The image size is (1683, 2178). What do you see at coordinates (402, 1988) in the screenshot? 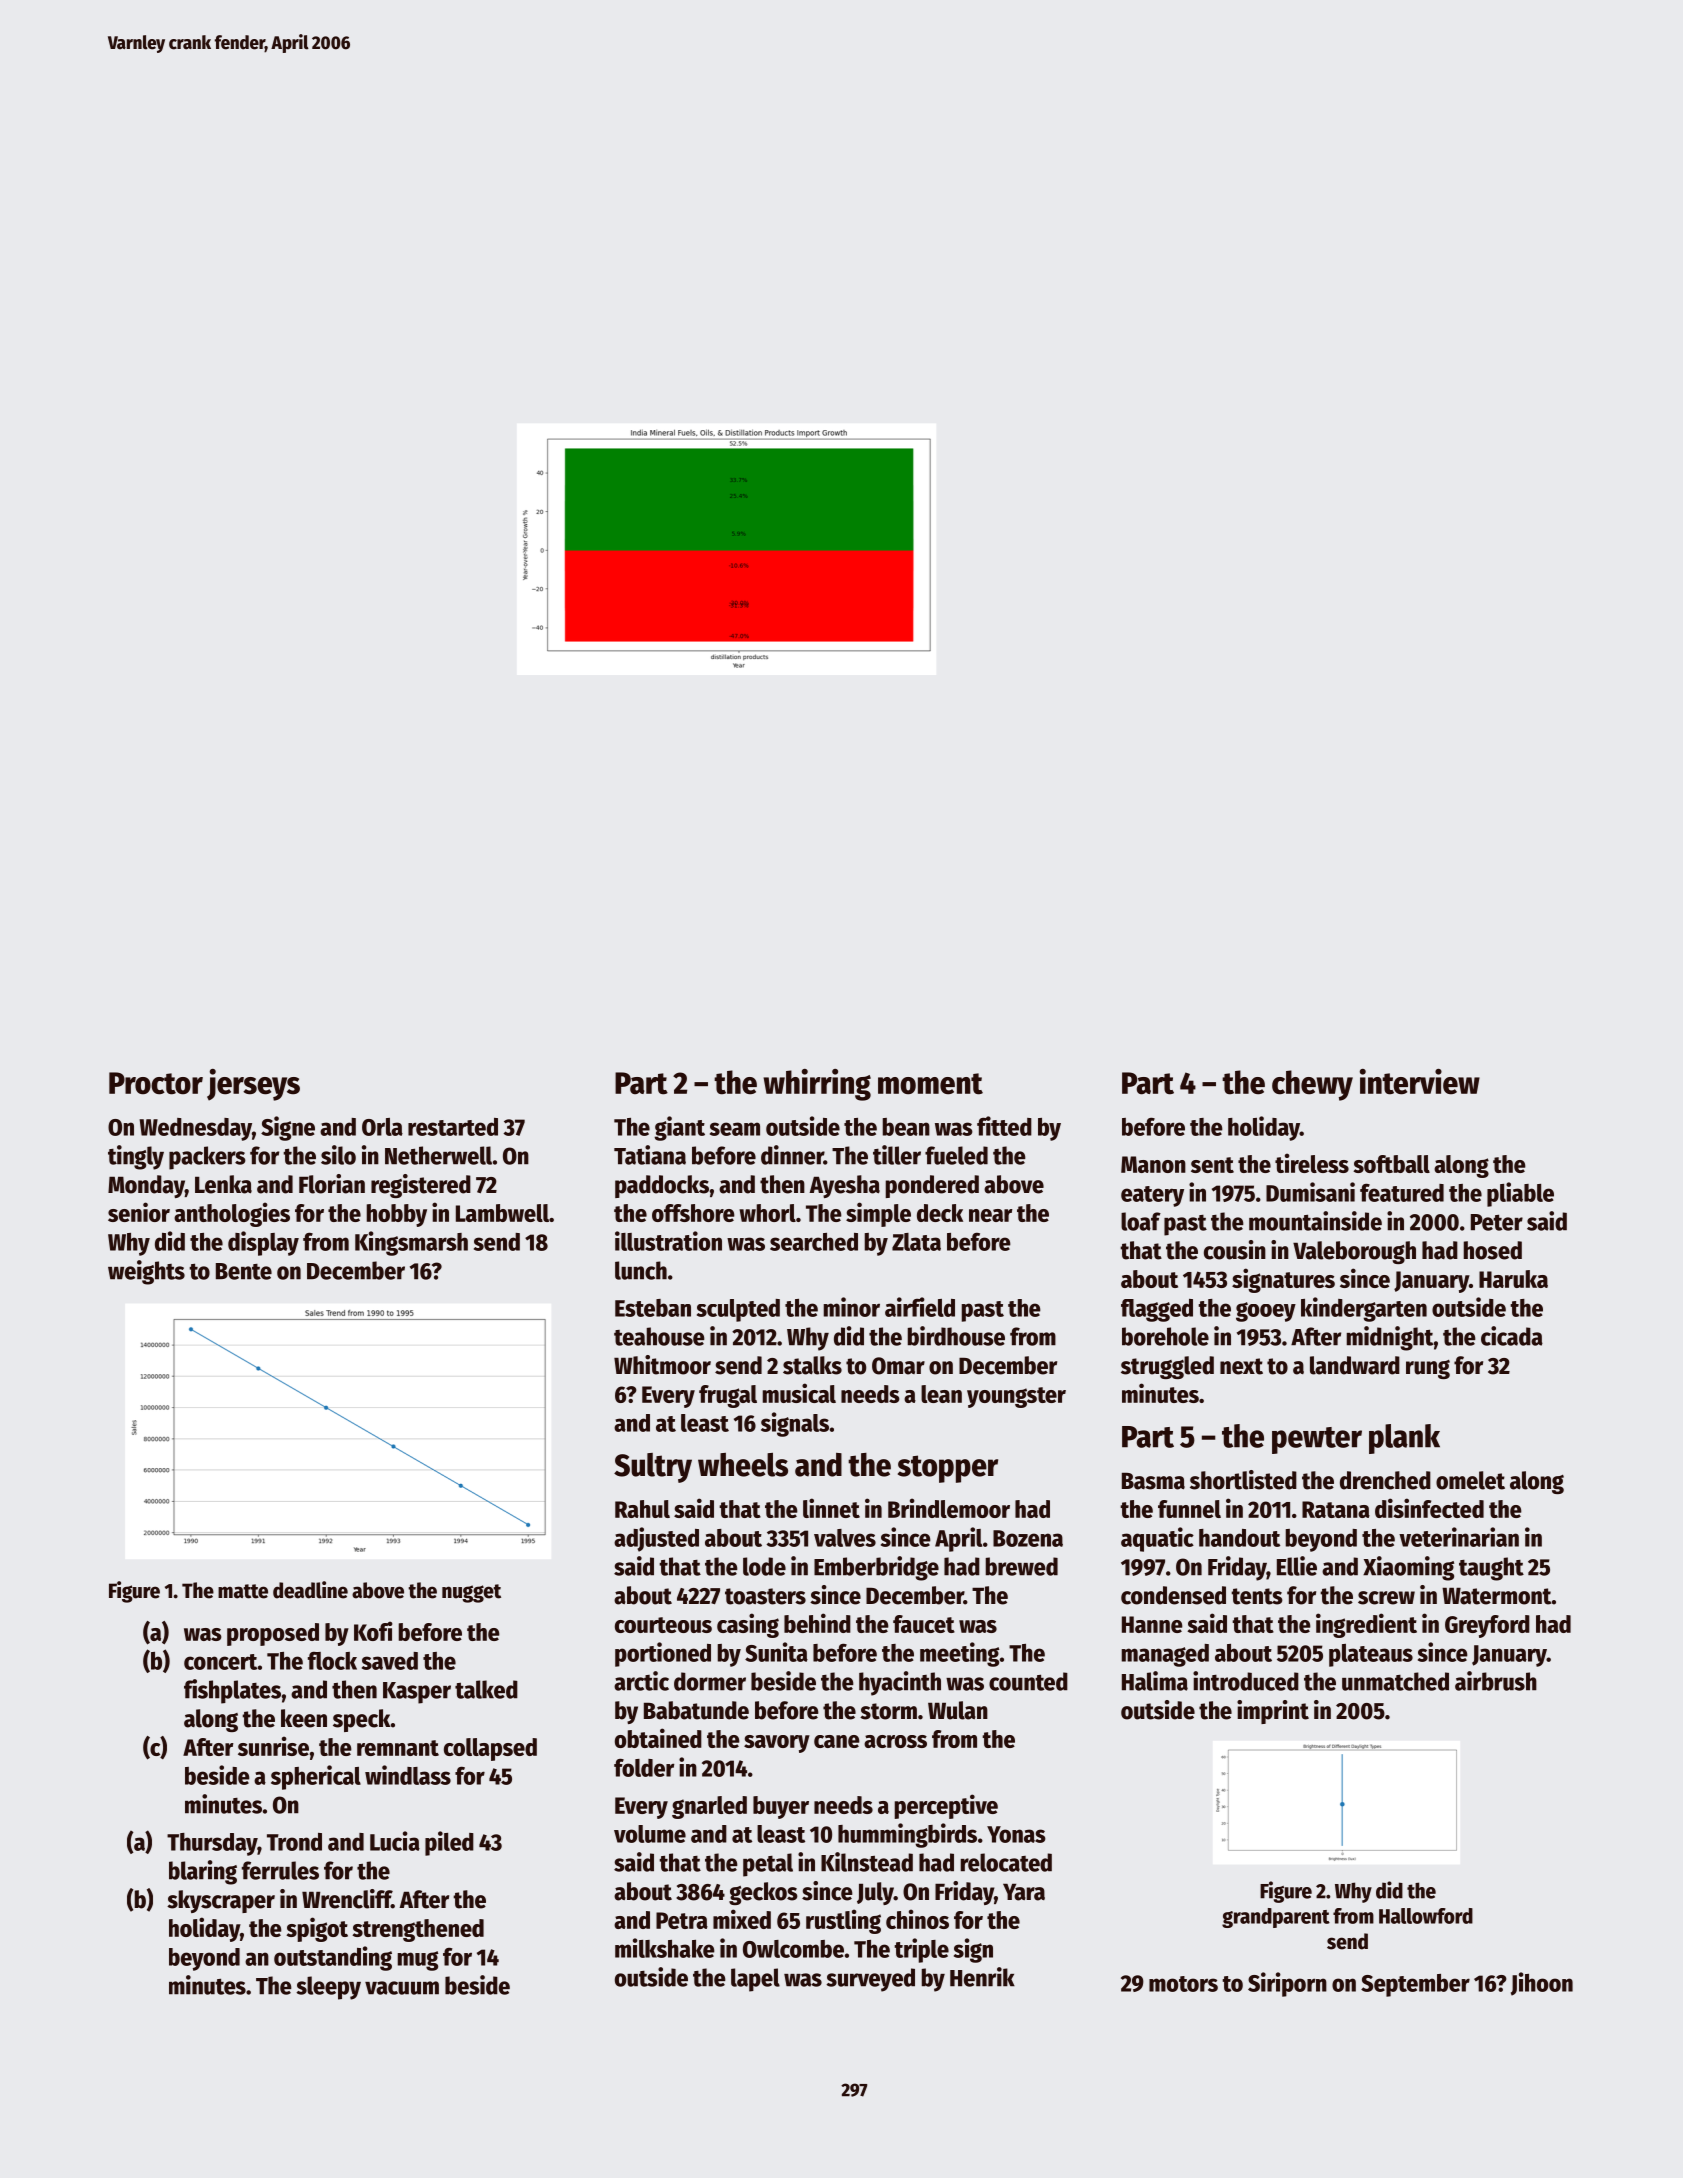
I see `vacuum` at bounding box center [402, 1988].
